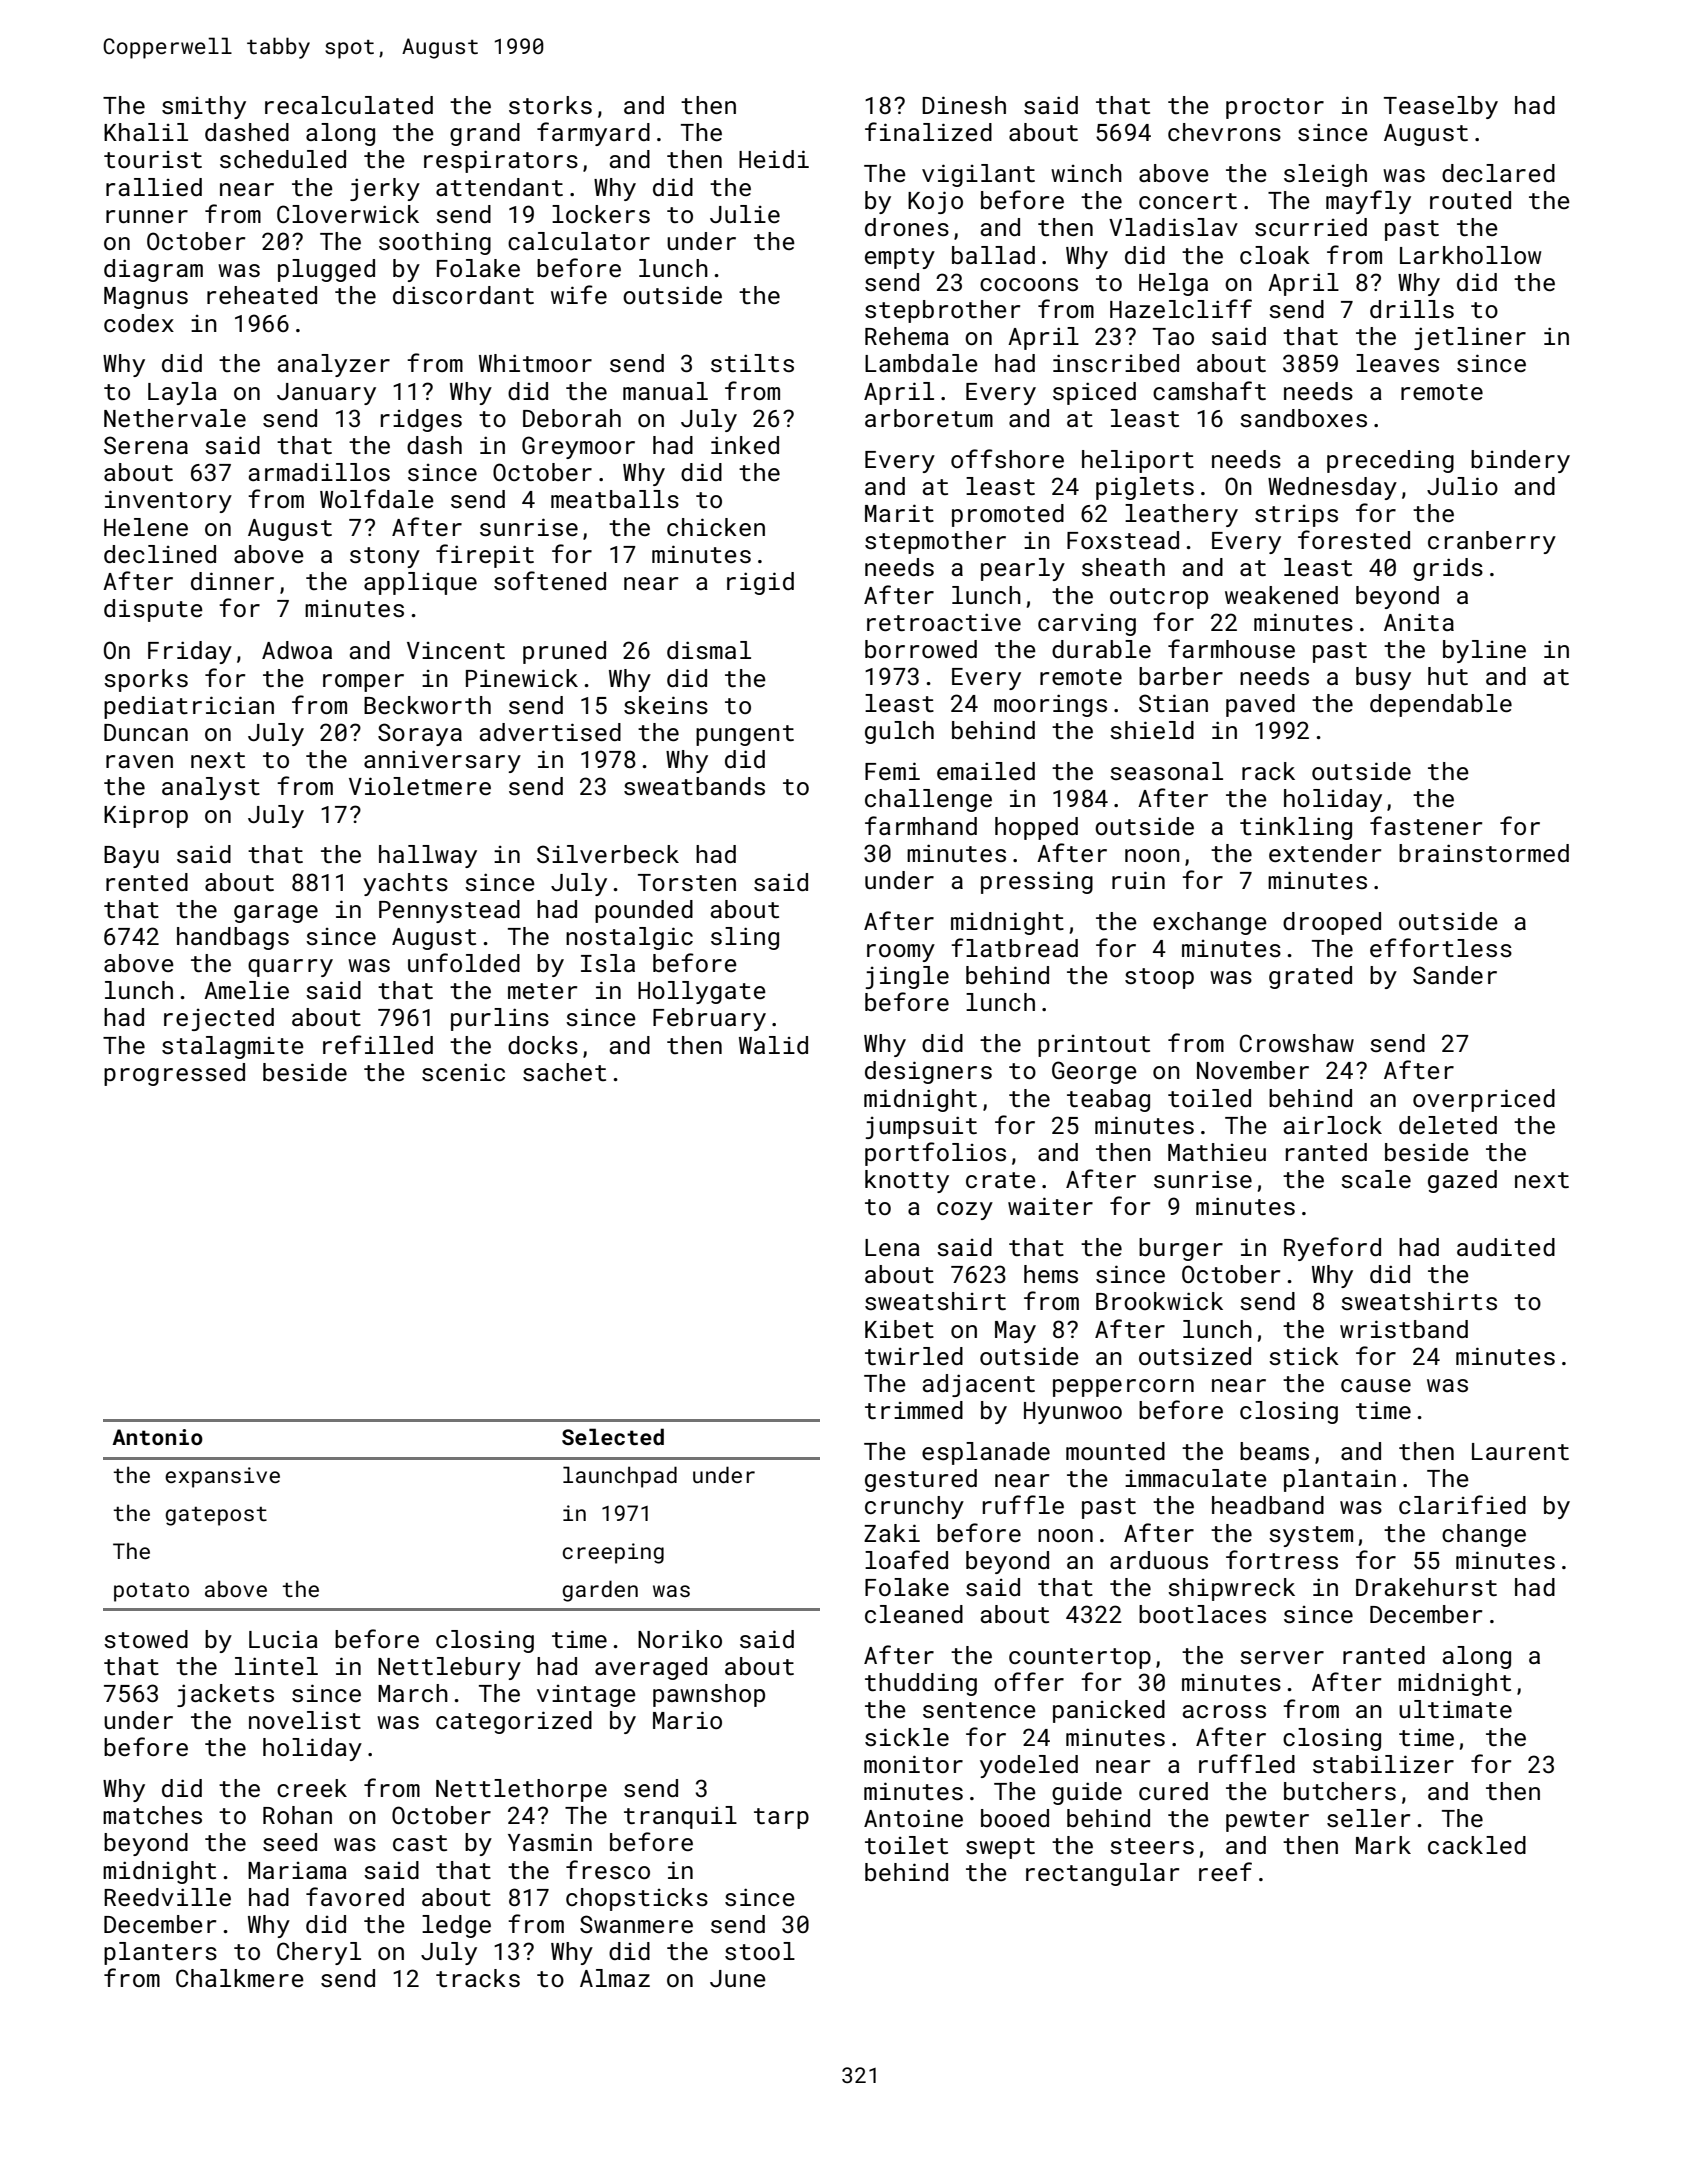 This image has height=2178, width=1683. What do you see at coordinates (1484, 853) in the image?
I see `brainstormed` at bounding box center [1484, 853].
